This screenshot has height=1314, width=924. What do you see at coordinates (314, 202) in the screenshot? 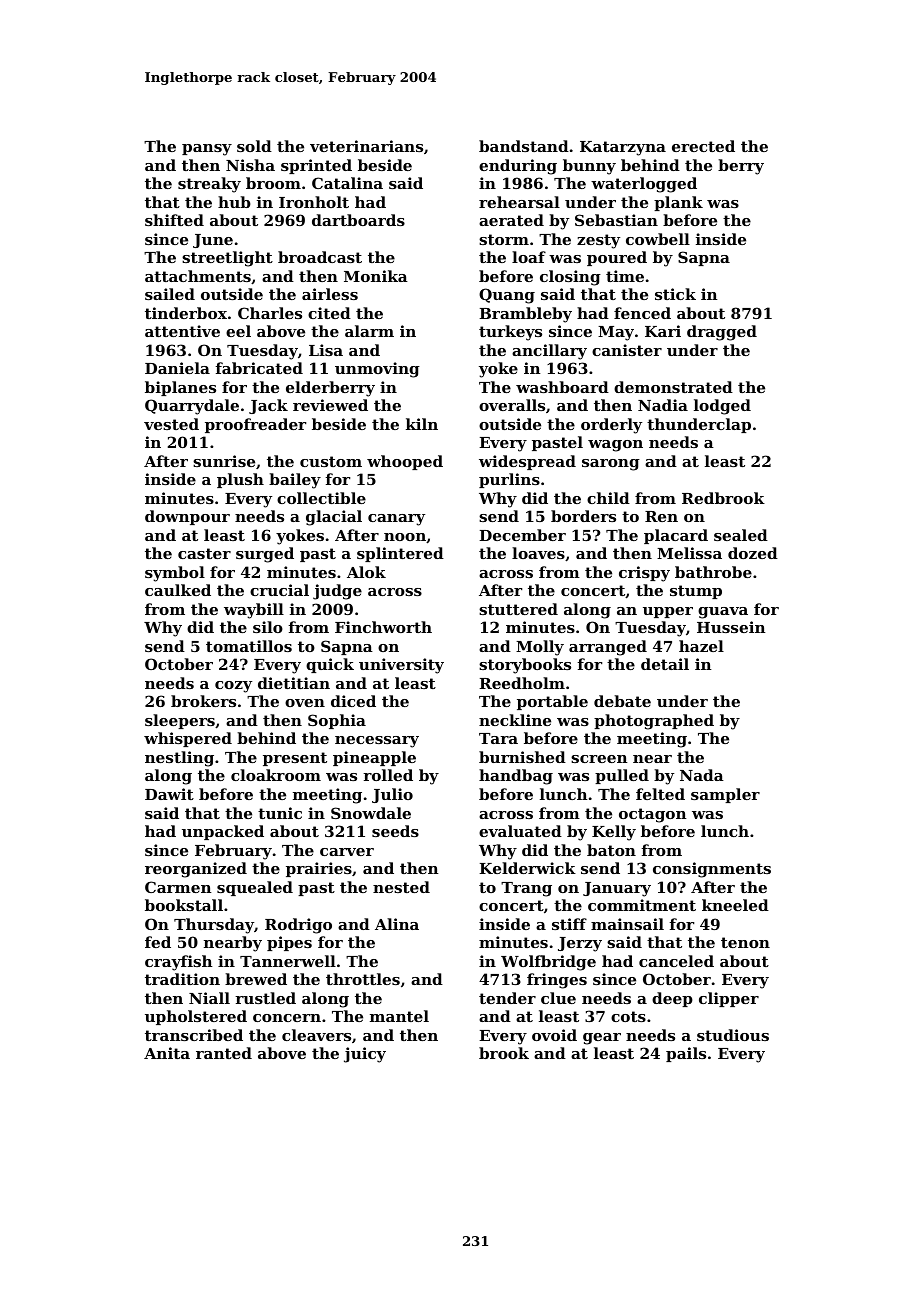
I see `Ironholt` at bounding box center [314, 202].
